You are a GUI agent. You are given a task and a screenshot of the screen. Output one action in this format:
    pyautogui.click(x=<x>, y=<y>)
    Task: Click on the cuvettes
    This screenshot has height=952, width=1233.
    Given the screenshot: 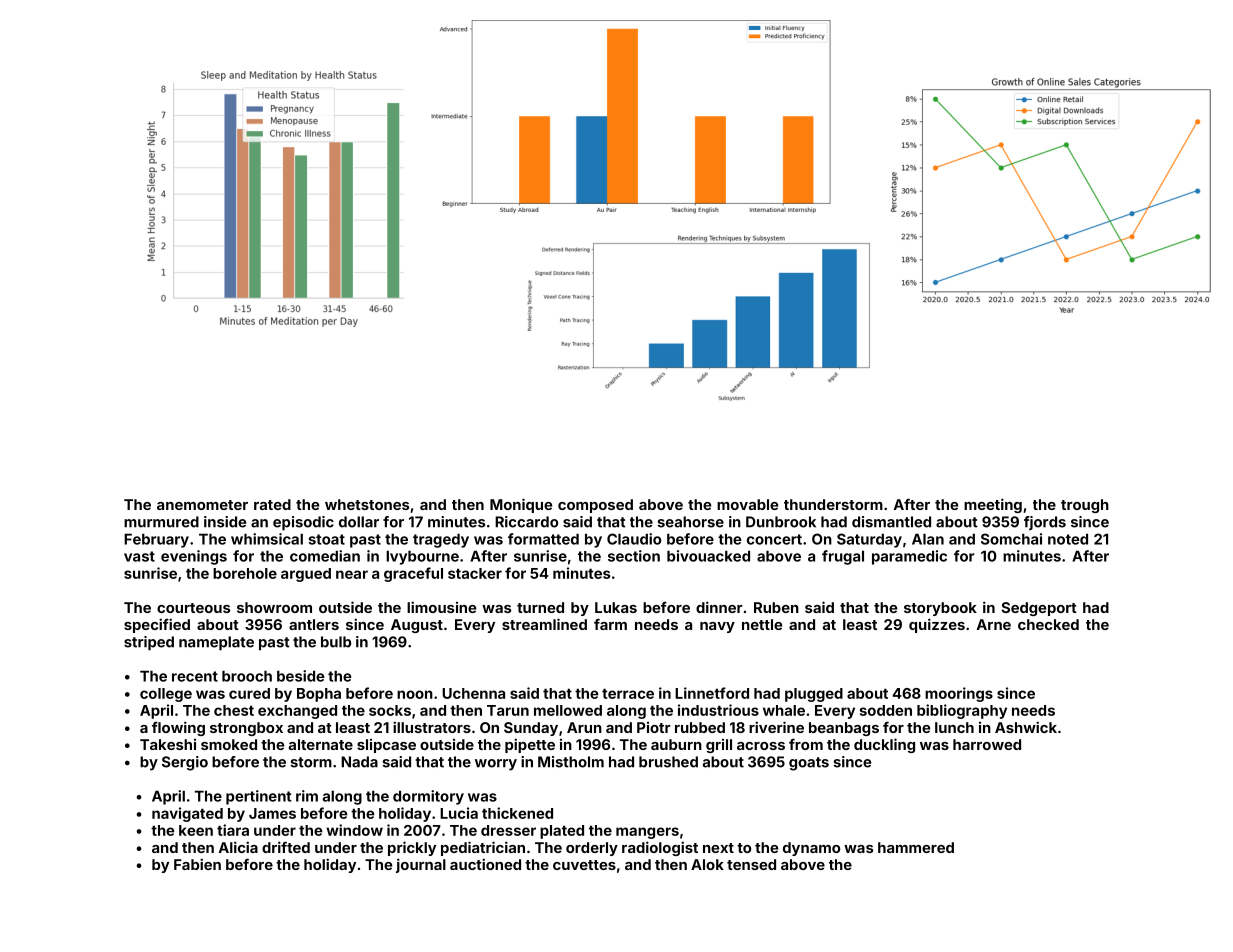 What is the action you would take?
    pyautogui.click(x=584, y=865)
